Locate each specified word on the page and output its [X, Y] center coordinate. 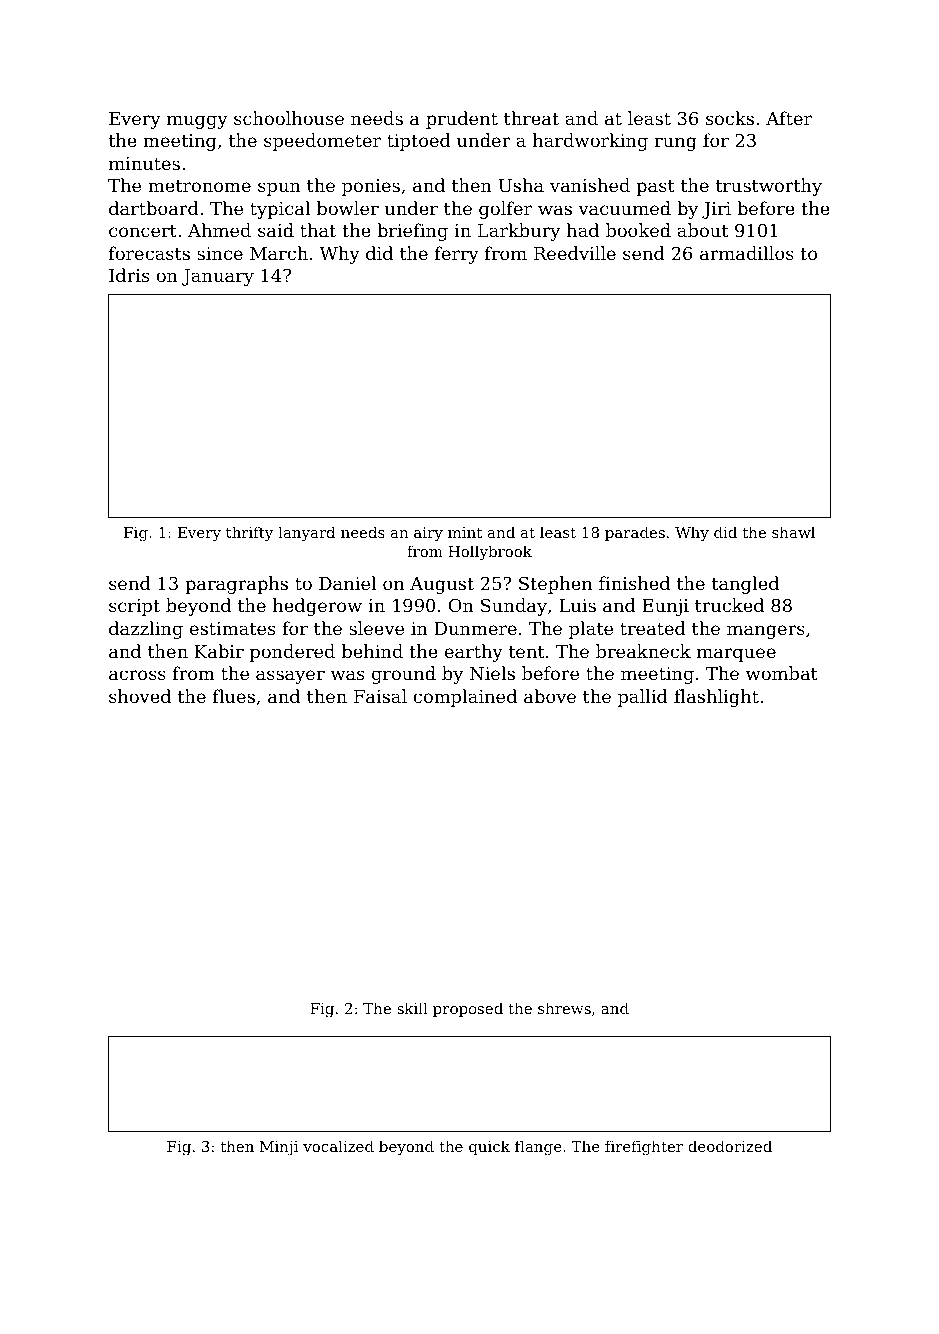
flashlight [716, 698]
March [279, 253]
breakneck [643, 651]
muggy [197, 122]
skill [412, 1008]
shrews [564, 1008]
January [218, 277]
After [789, 118]
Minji [279, 1148]
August [442, 585]
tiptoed [419, 142]
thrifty [249, 534]
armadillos [747, 253]
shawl [793, 532]
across [137, 675]
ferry [457, 255]
